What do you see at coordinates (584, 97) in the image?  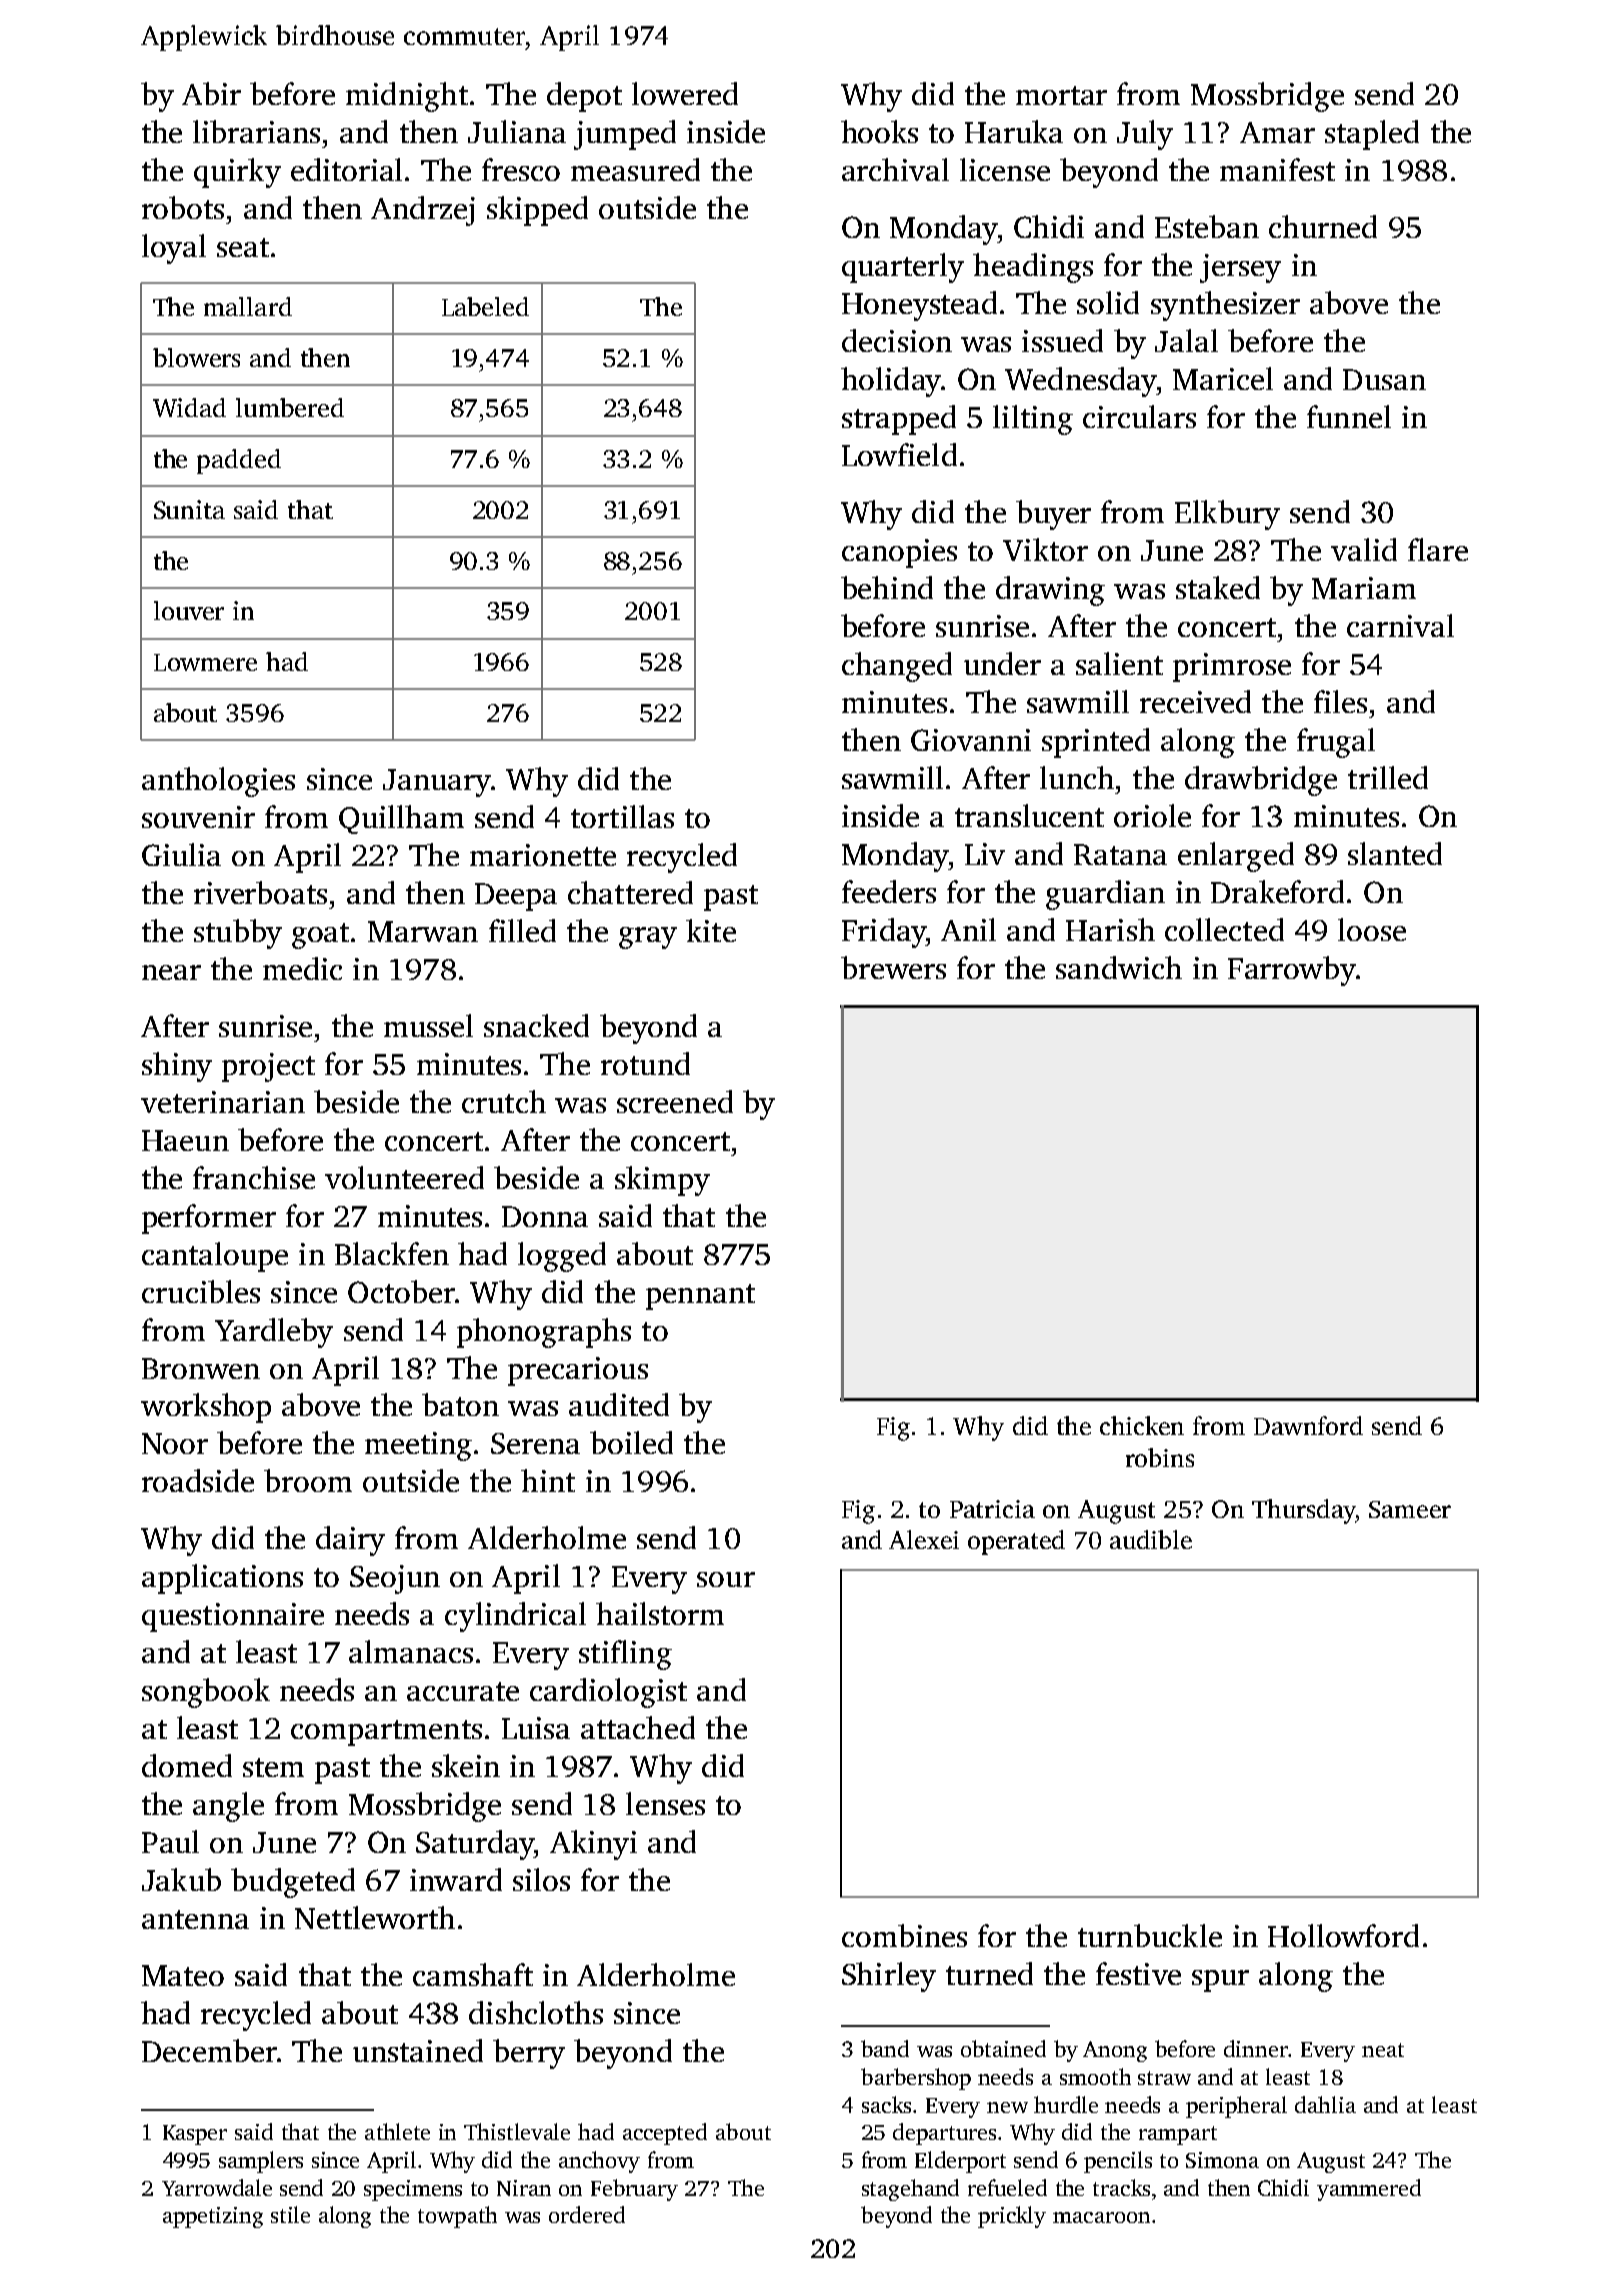 I see `depot` at bounding box center [584, 97].
